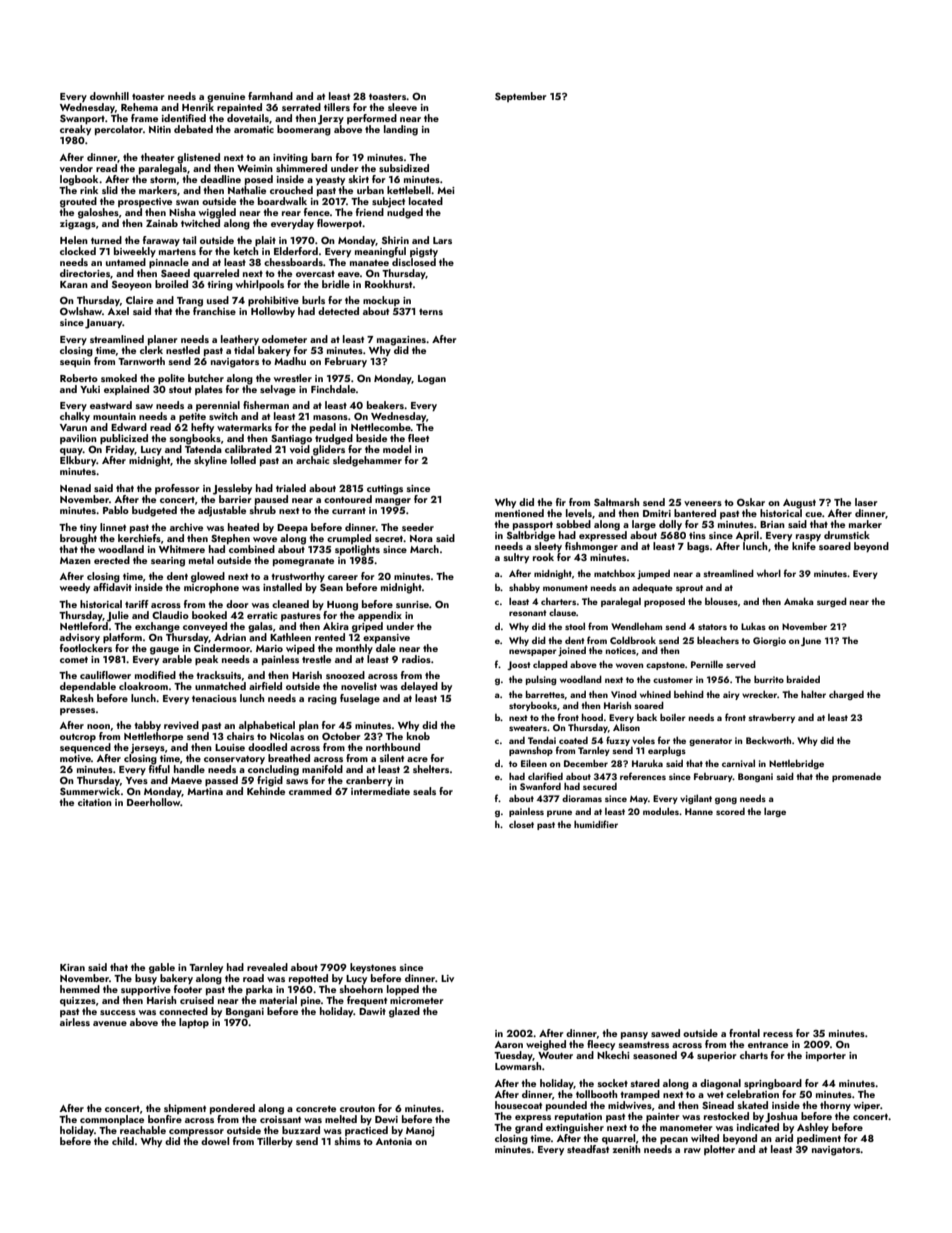  Describe the element at coordinates (380, 616) in the page. I see `appendix` at that location.
